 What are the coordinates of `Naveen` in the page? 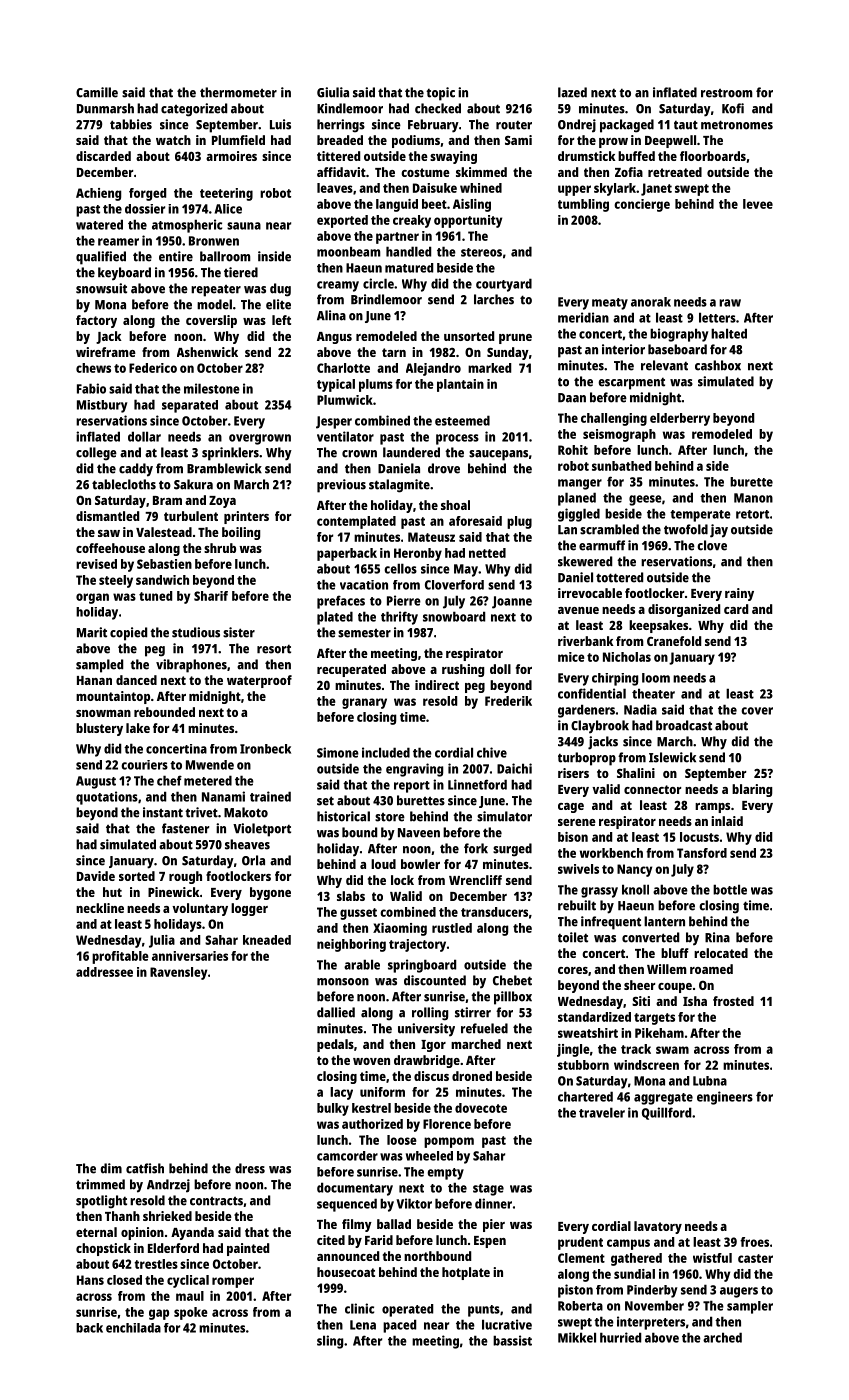 It's located at (419, 833).
